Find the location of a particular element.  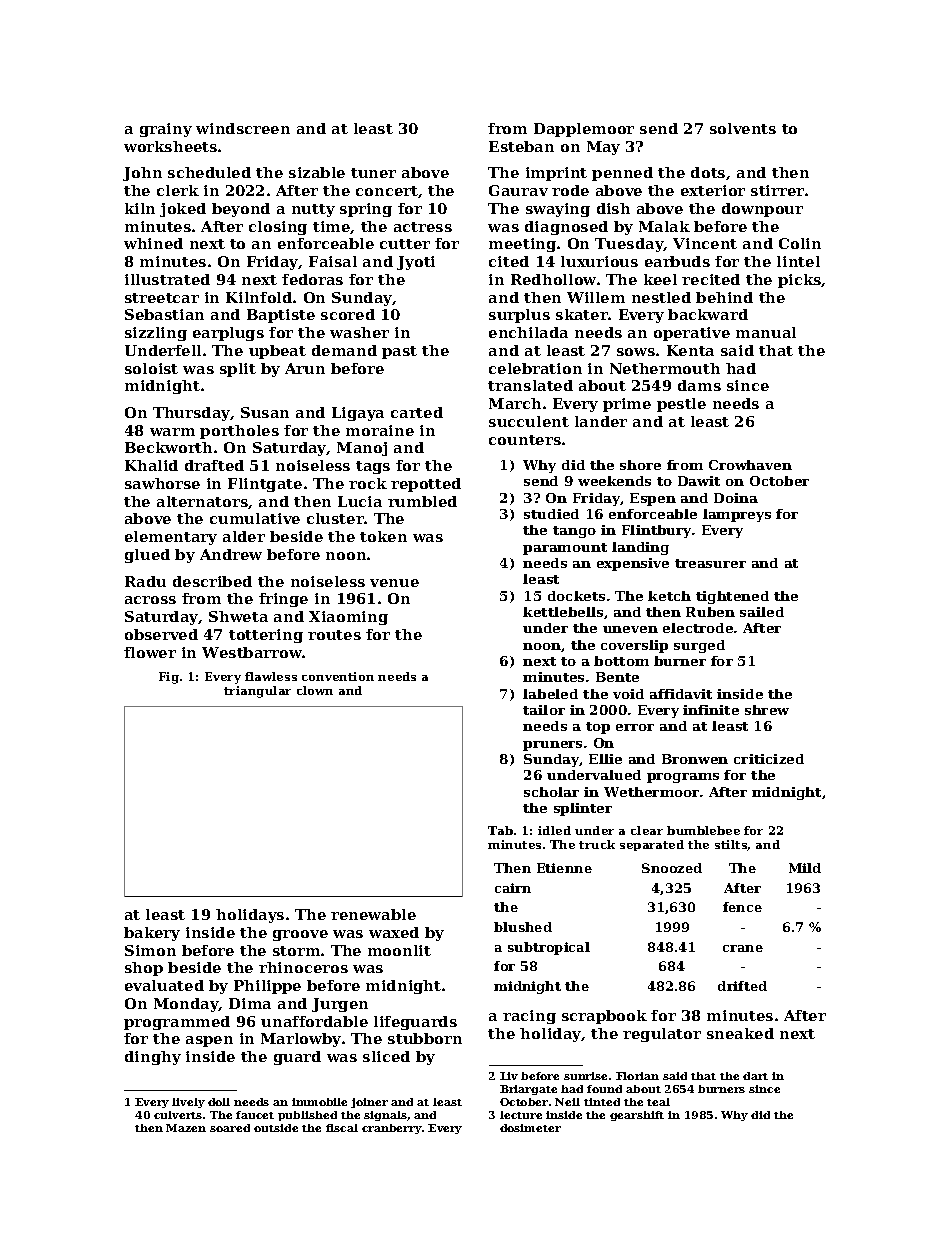

Monday is located at coordinates (186, 1005).
